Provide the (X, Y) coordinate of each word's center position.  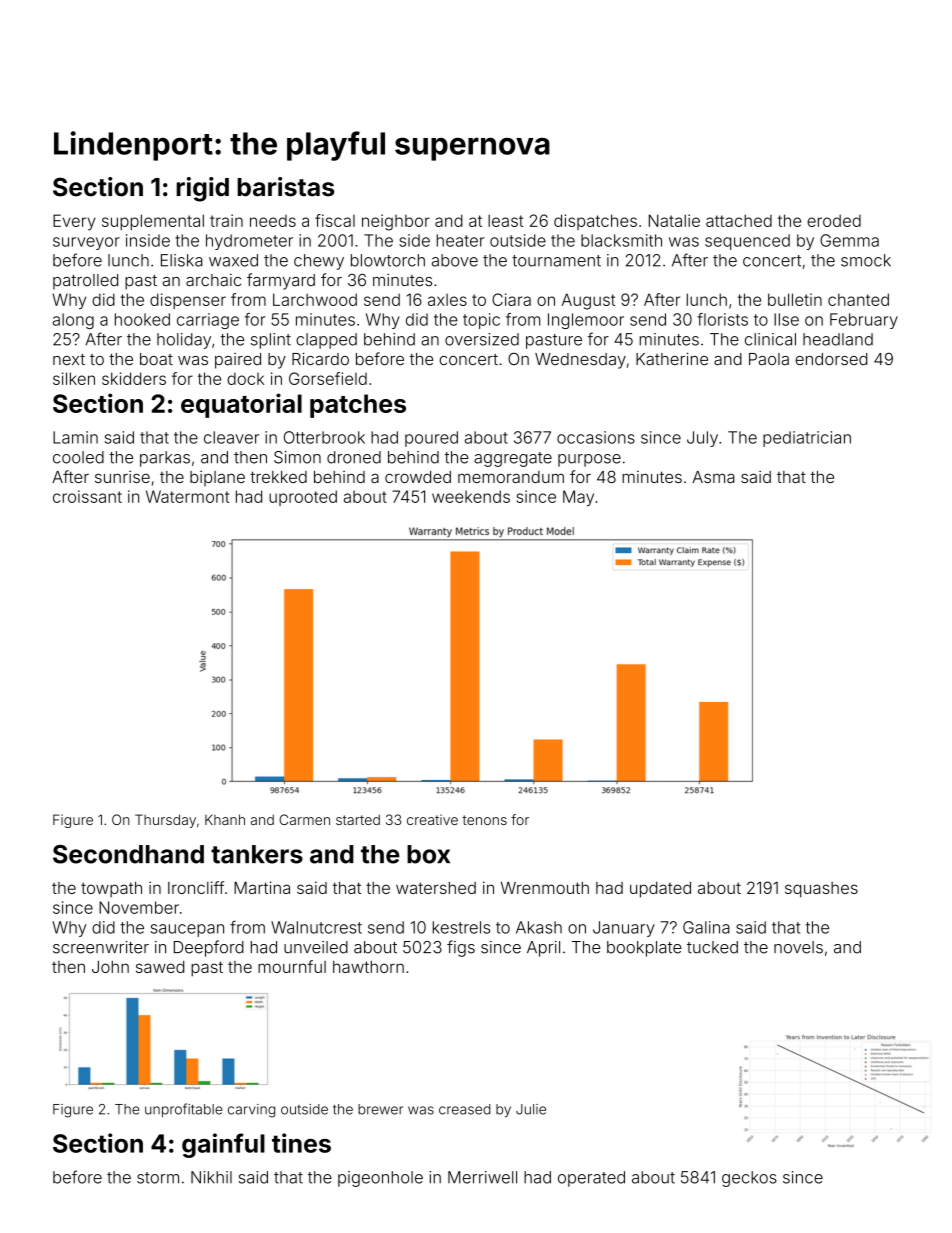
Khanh (225, 819)
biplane (217, 478)
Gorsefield (328, 378)
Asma (713, 477)
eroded (834, 220)
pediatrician (807, 439)
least (506, 220)
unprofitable (183, 1110)
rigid (202, 189)
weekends (471, 496)
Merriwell (482, 1177)
